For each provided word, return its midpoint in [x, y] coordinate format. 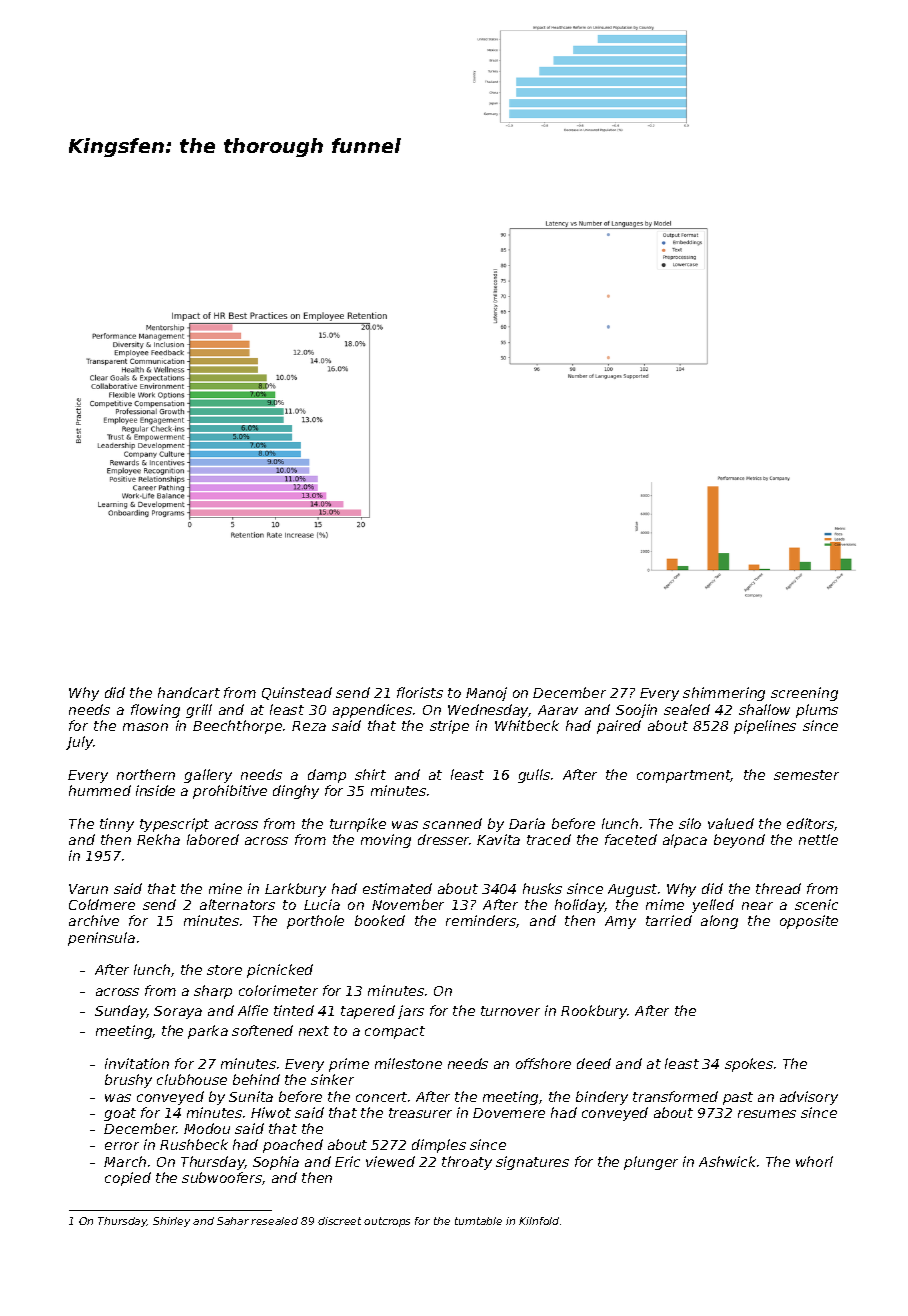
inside [155, 790]
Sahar [233, 1221]
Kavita [498, 839]
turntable [478, 1221]
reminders [481, 921]
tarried [669, 920]
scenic [816, 904]
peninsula [101, 939]
